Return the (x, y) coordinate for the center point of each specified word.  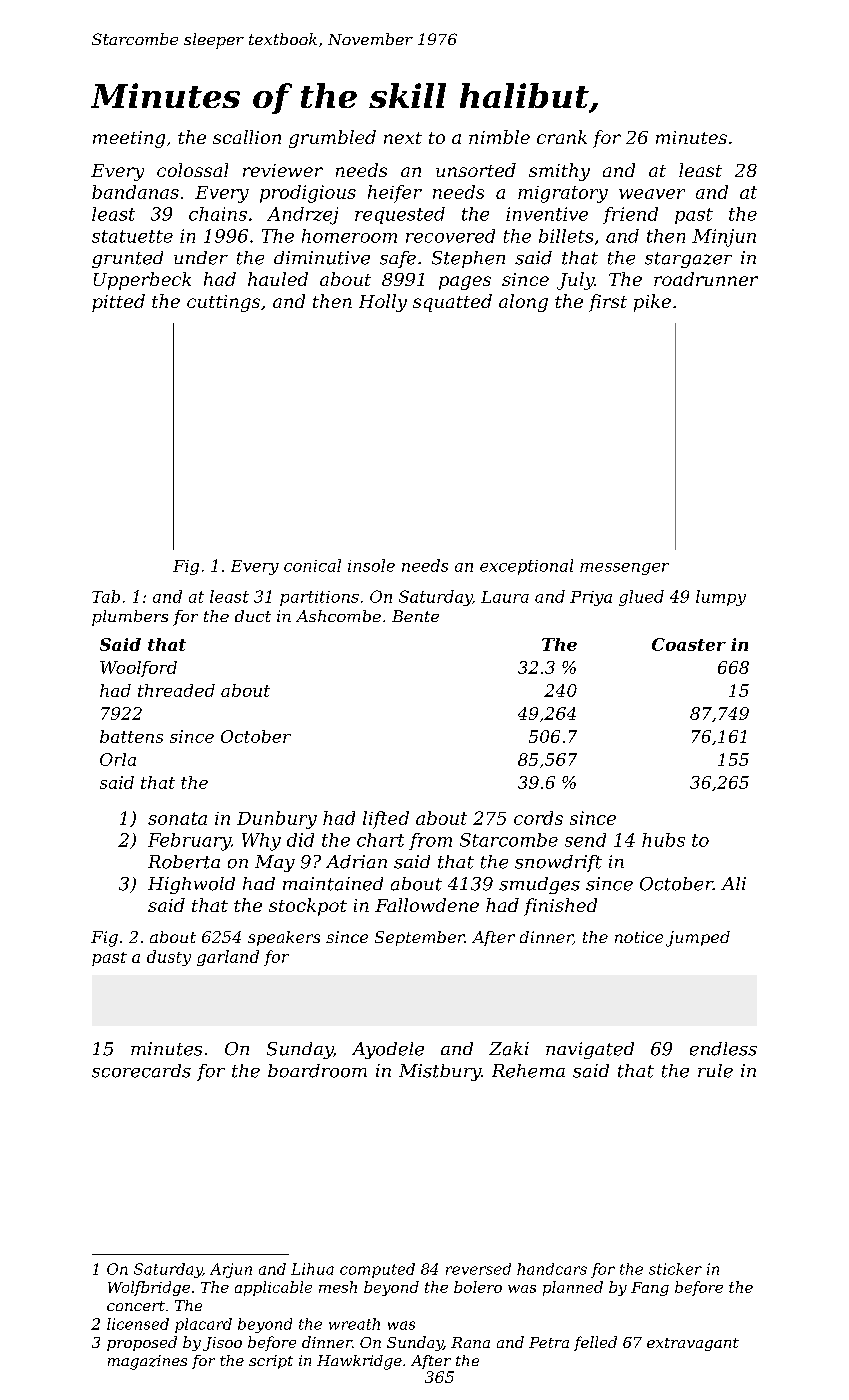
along (523, 303)
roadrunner (706, 279)
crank (562, 137)
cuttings (223, 303)
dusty (169, 958)
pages (465, 283)
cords (538, 818)
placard (203, 1325)
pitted (118, 303)
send (585, 840)
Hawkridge (359, 1362)
